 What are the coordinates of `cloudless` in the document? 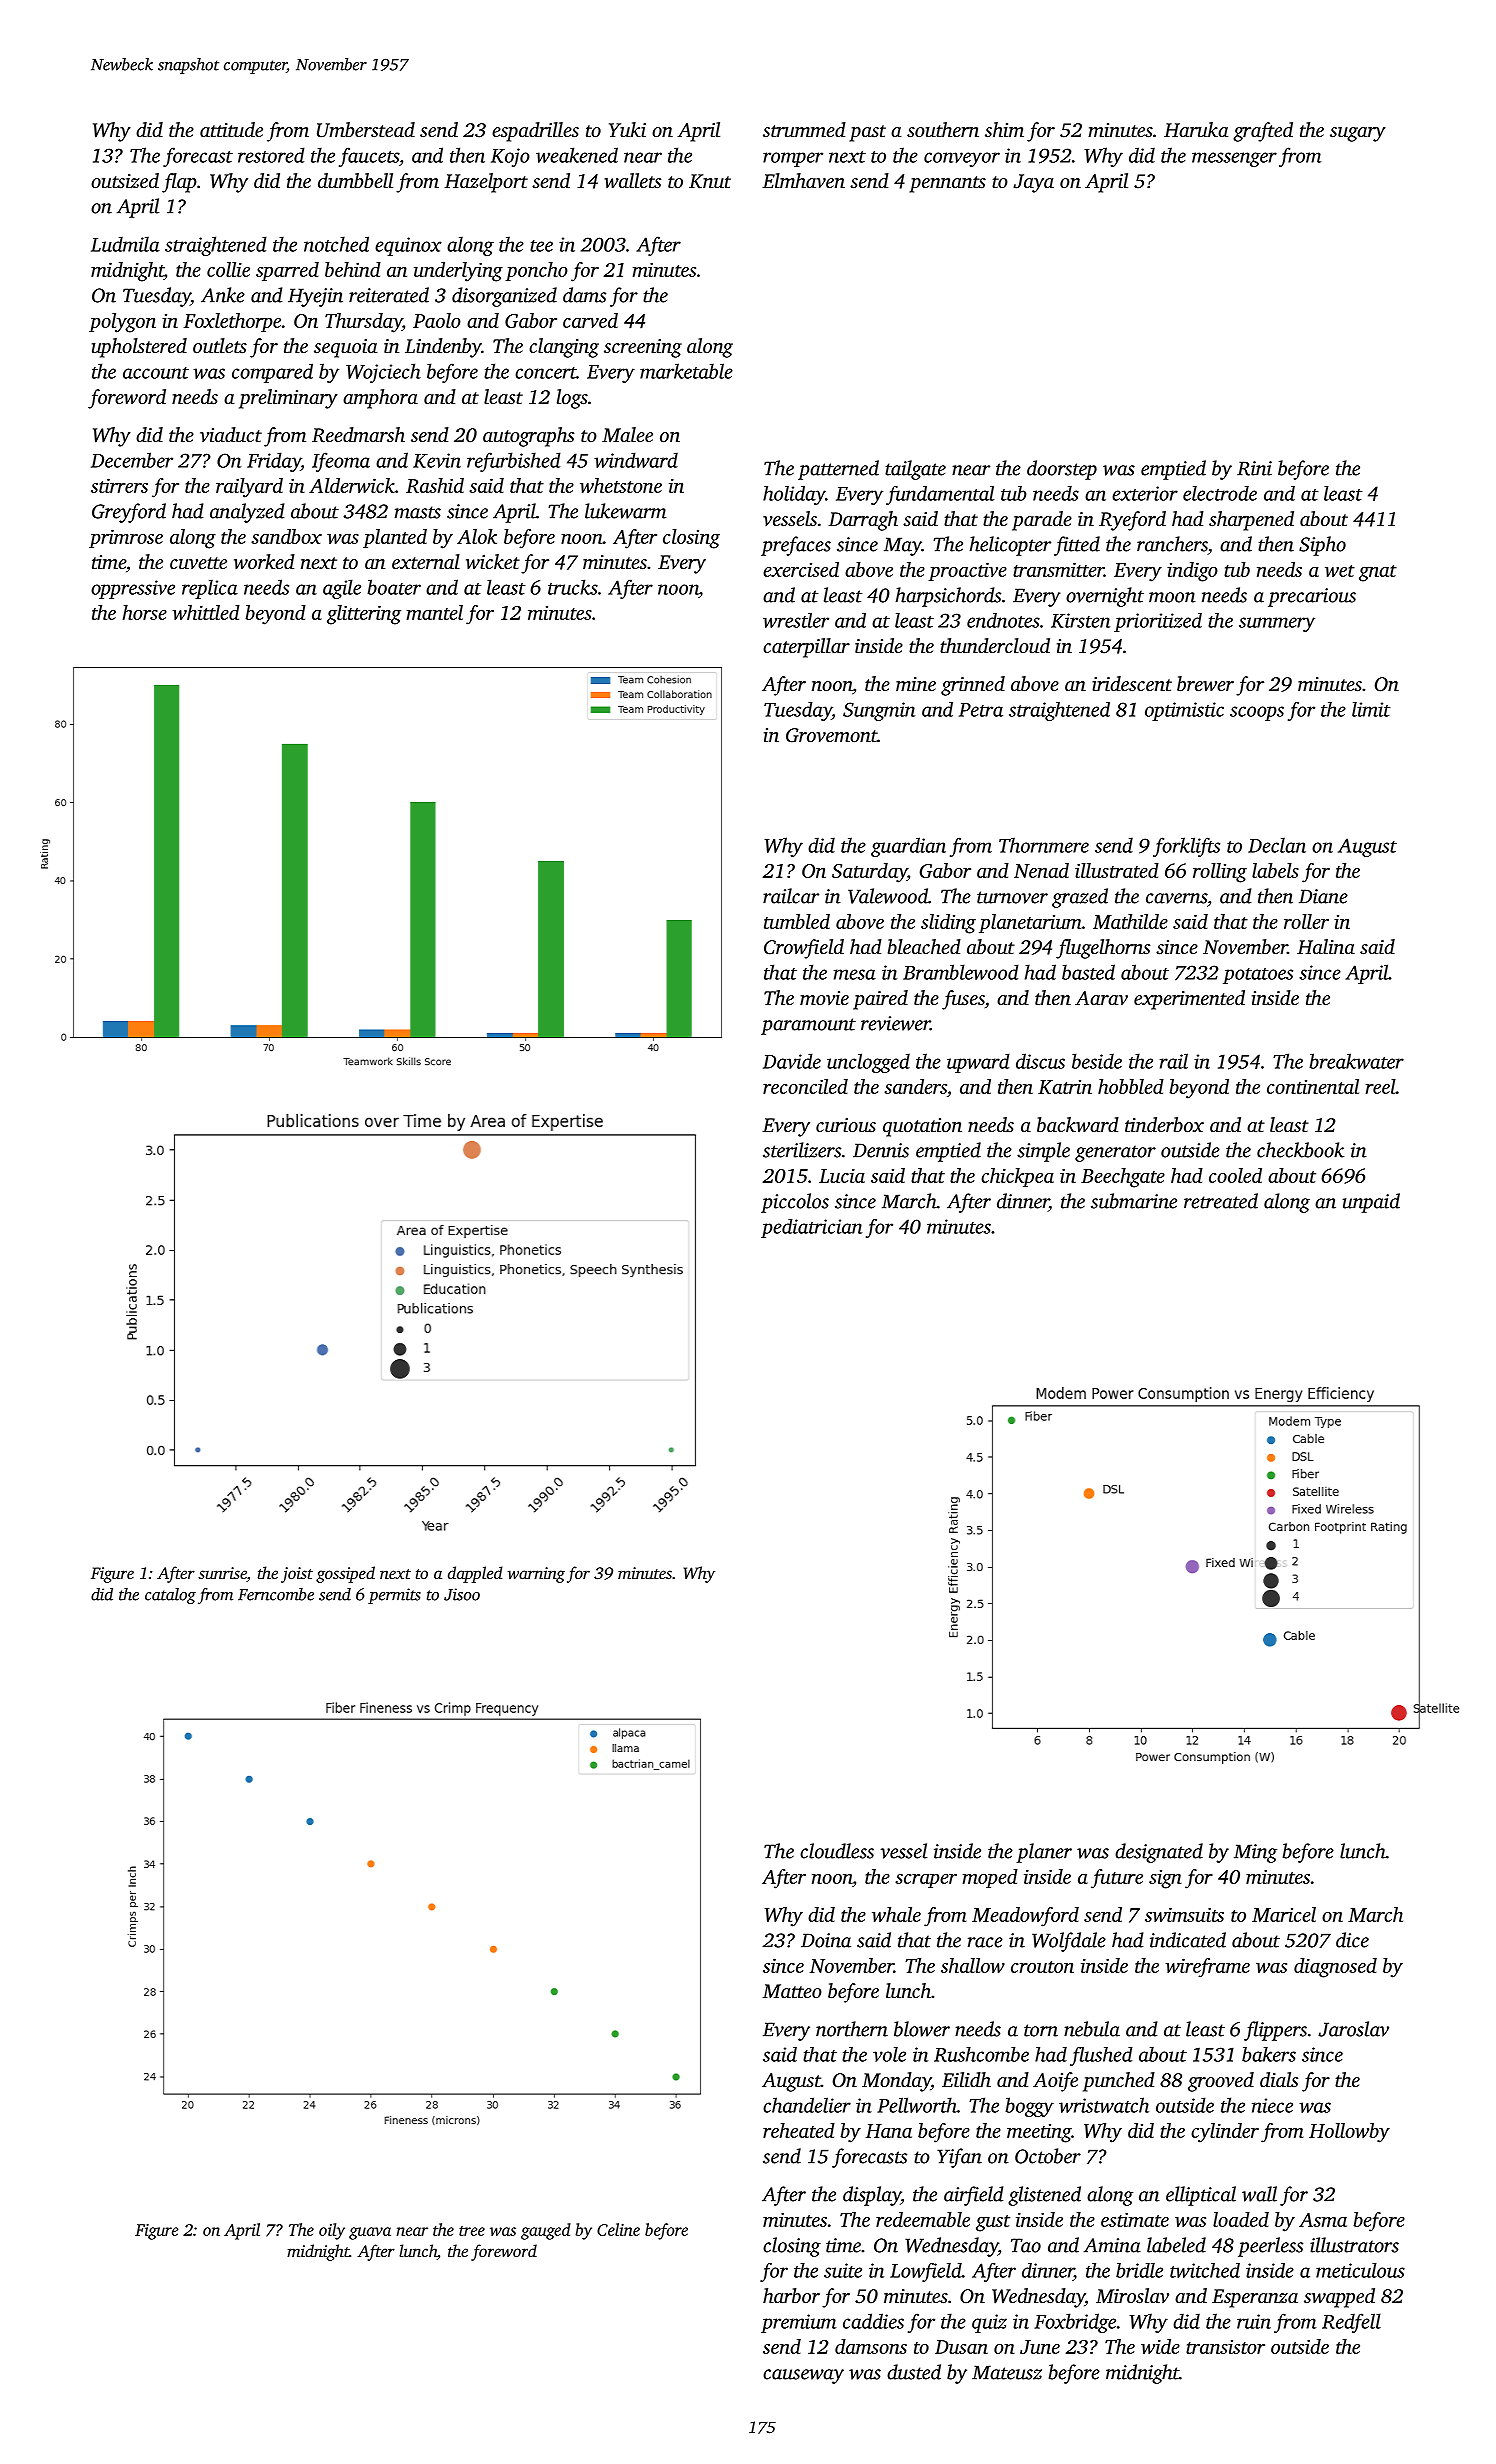 It's located at (837, 1851).
